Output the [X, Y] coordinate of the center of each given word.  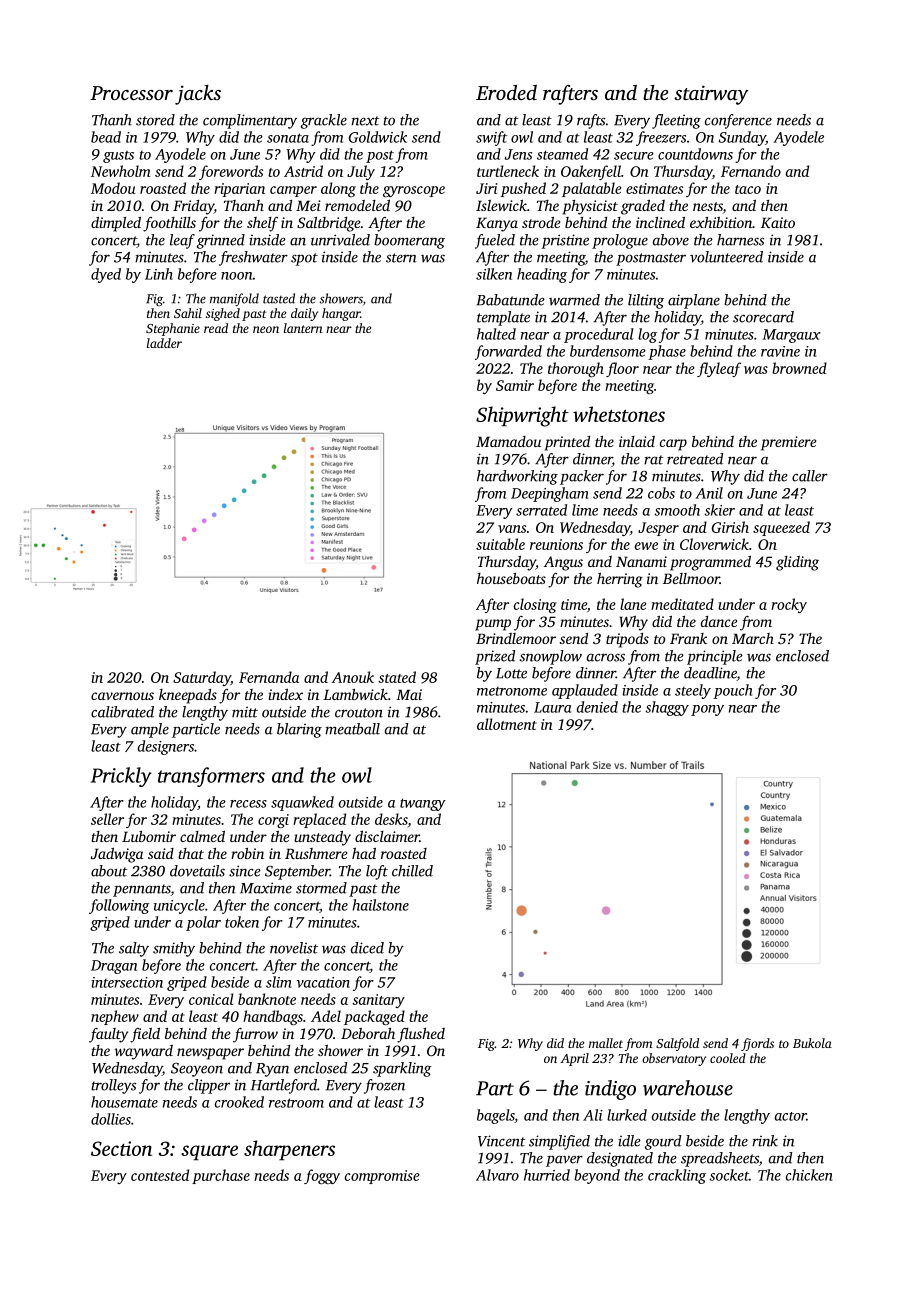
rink [765, 1141]
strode [541, 222]
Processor [131, 93]
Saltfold [677, 1044]
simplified [559, 1142]
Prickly [121, 777]
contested [160, 1175]
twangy [423, 804]
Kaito [778, 222]
